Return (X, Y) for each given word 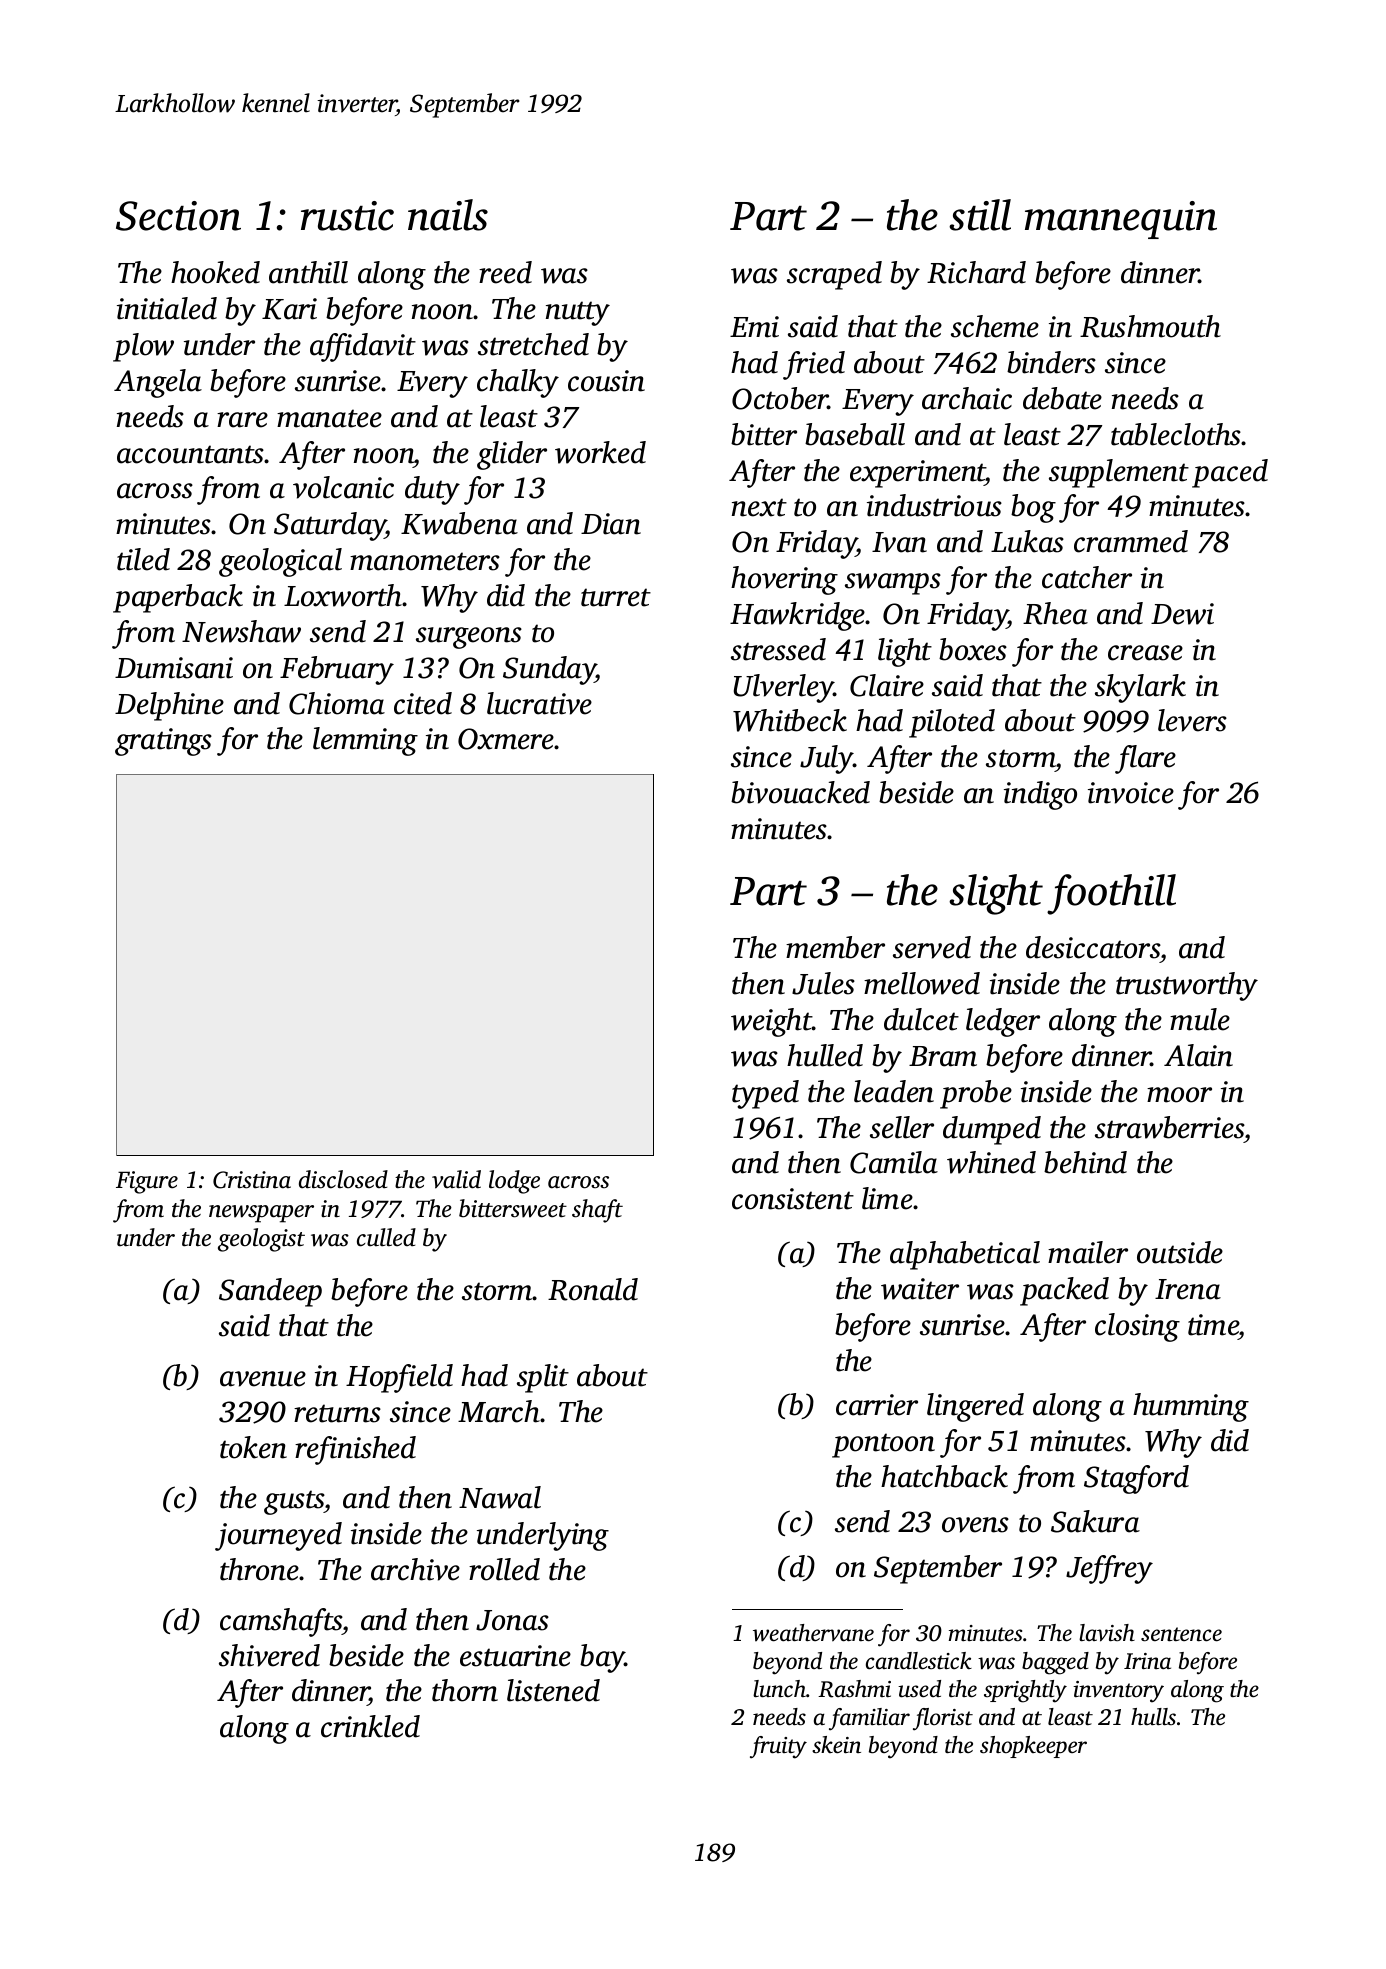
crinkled (370, 1726)
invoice (1131, 793)
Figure (147, 1182)
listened (553, 1690)
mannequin (1121, 220)
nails (448, 215)
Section (178, 216)
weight (771, 1022)
